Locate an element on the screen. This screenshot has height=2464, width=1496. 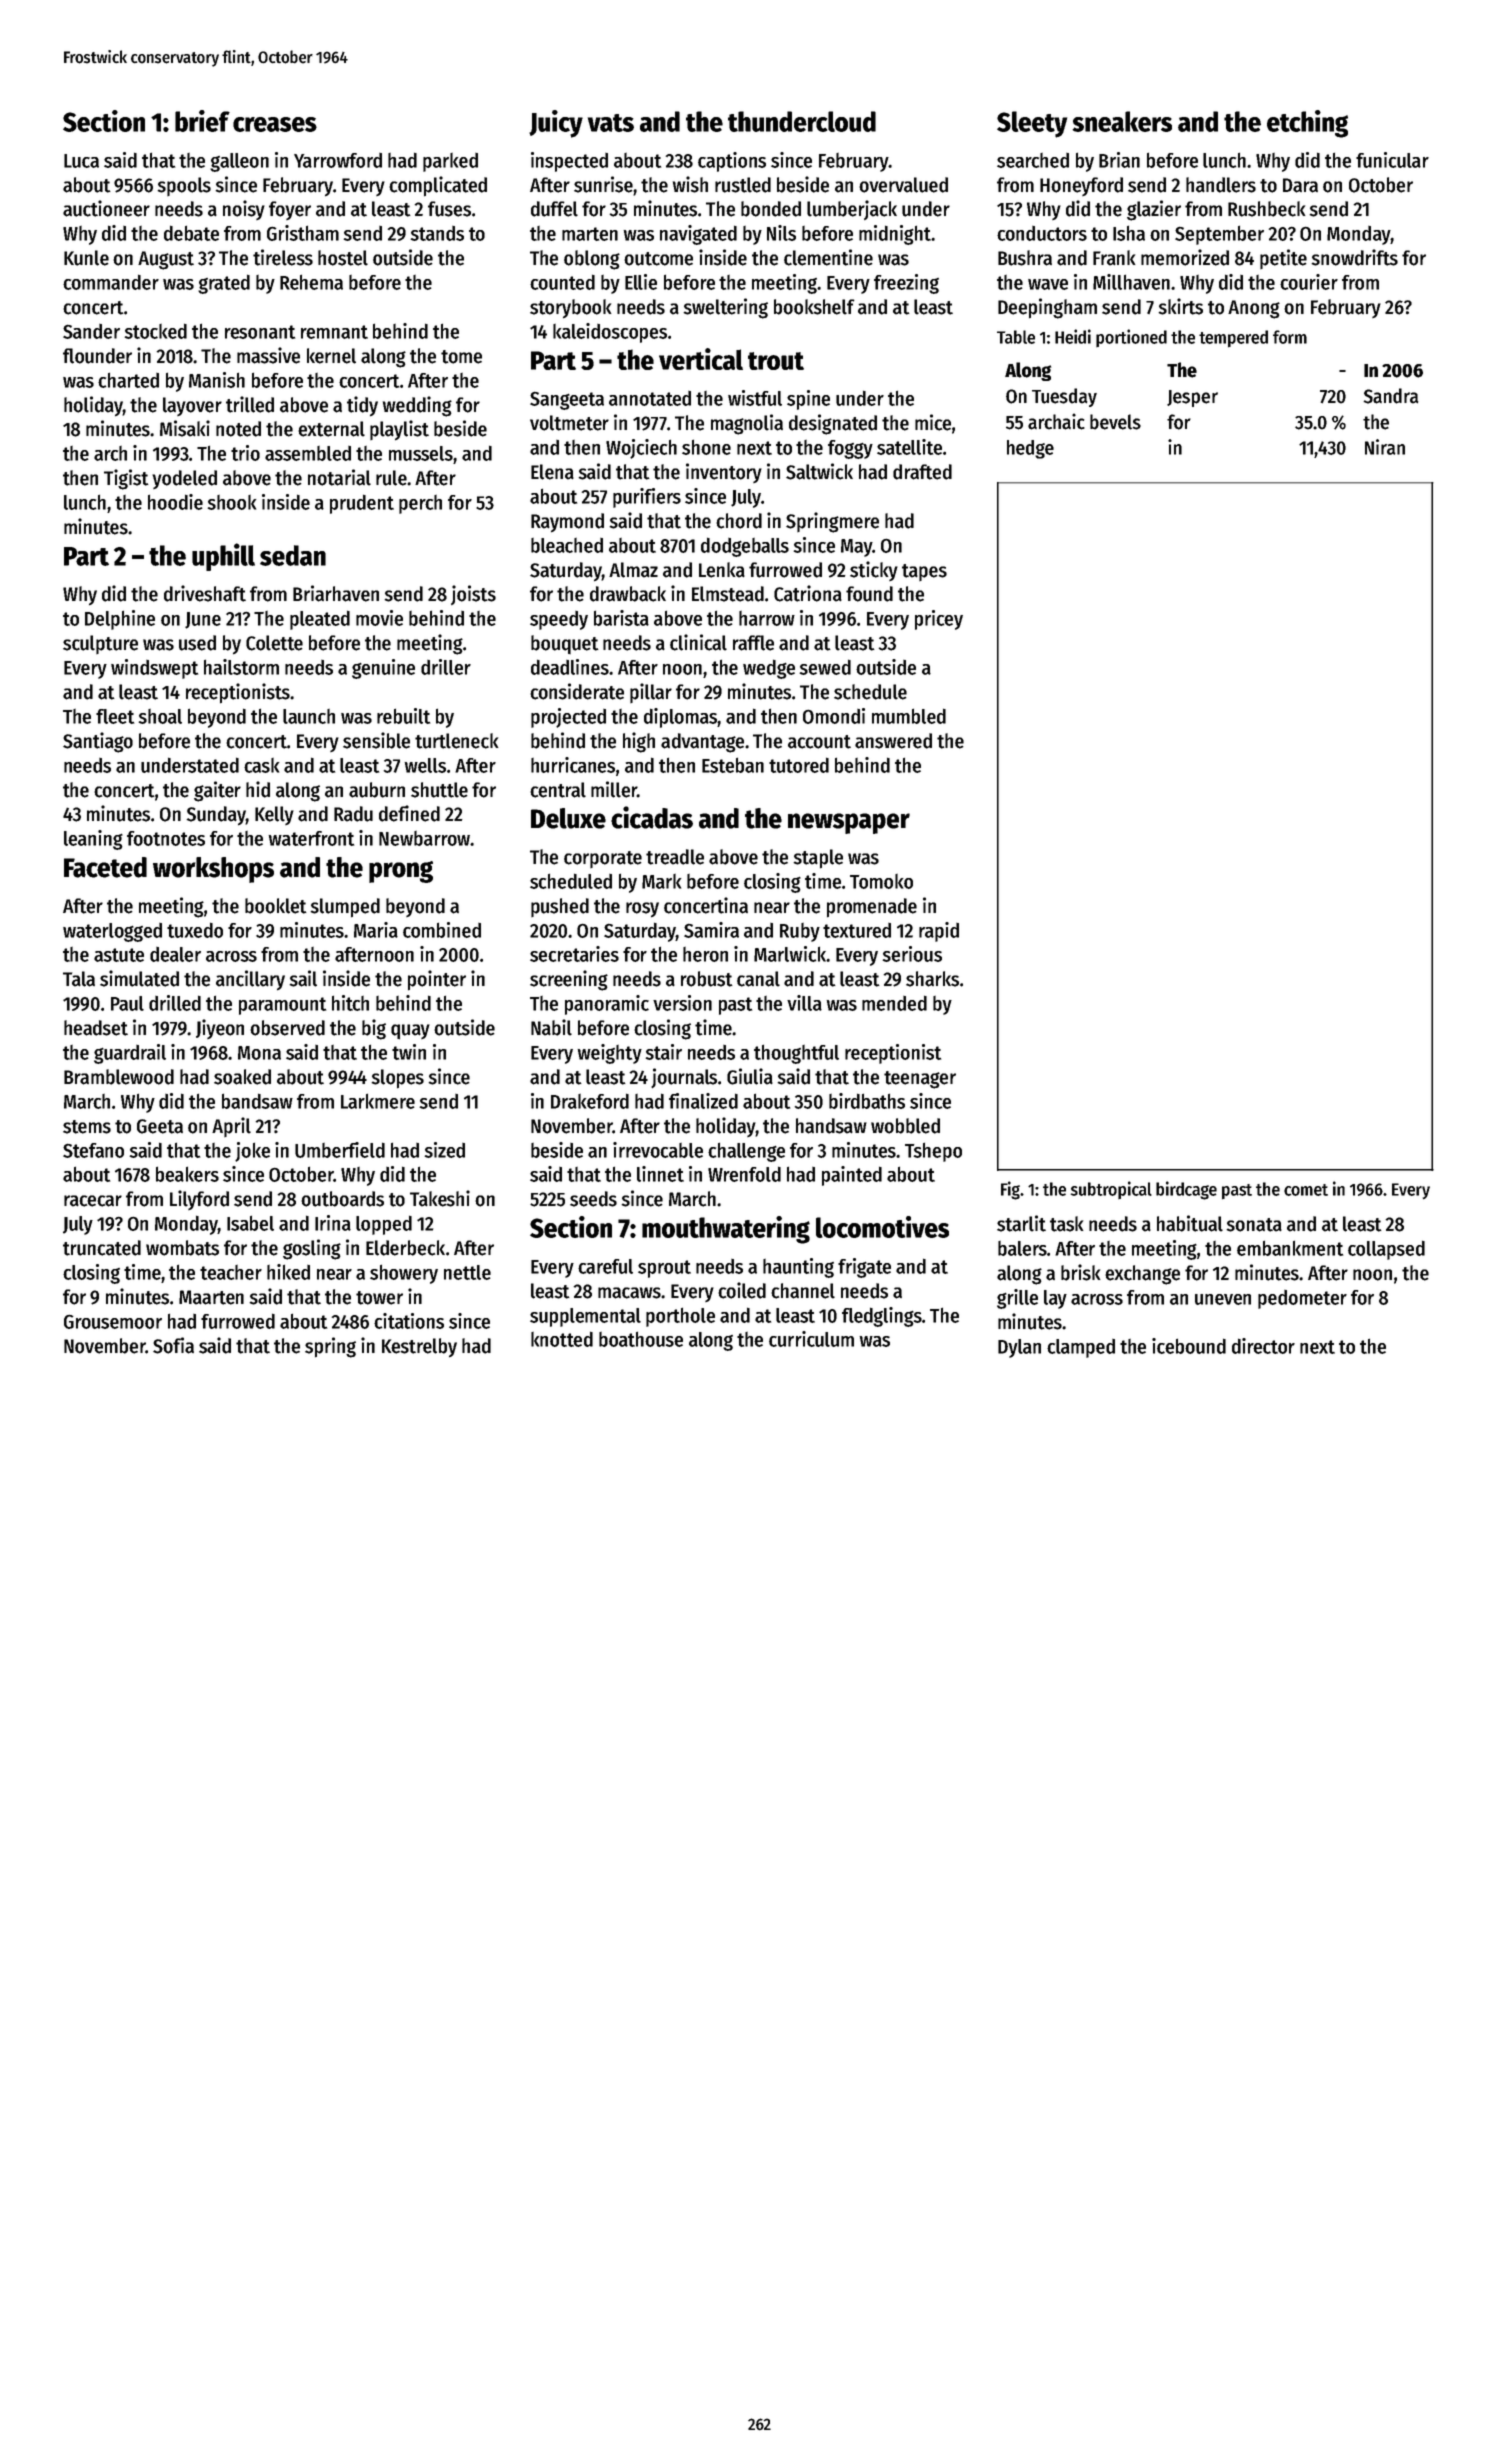
brief is located at coordinates (202, 121).
